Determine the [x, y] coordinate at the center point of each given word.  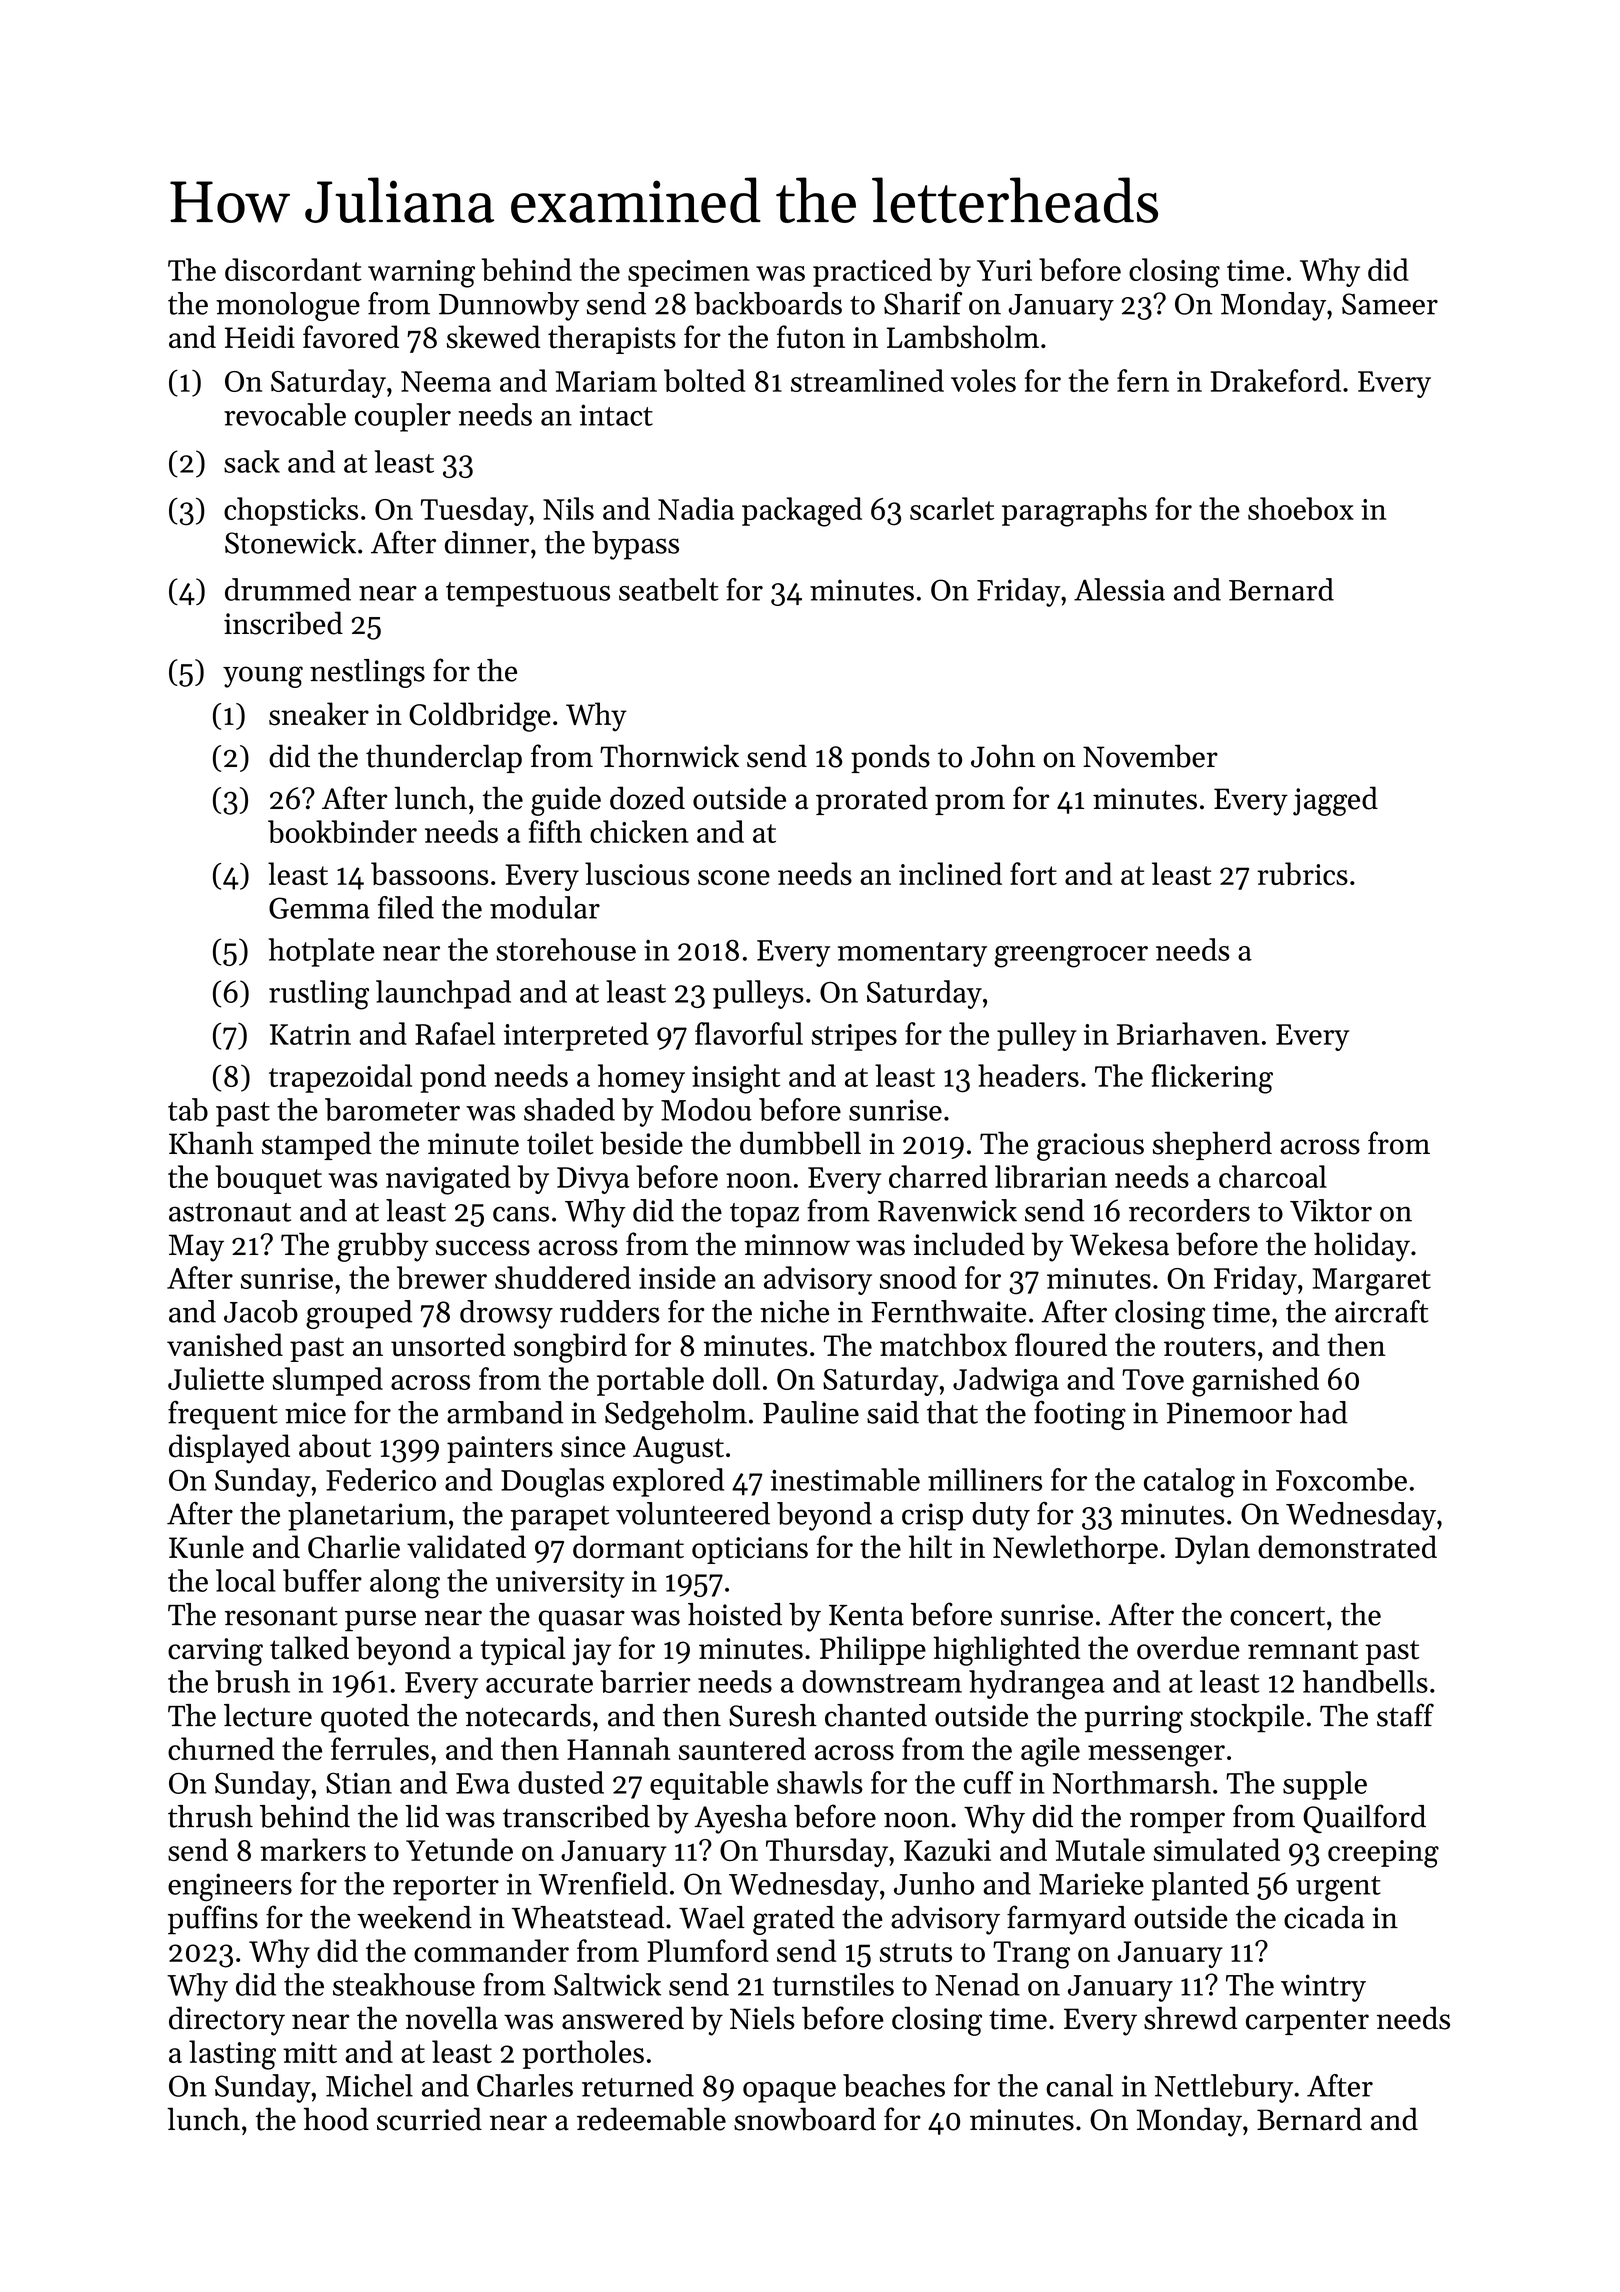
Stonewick [290, 542]
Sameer [1390, 304]
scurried [429, 2119]
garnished [1255, 1382]
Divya [593, 1180]
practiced [872, 272]
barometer [392, 1109]
